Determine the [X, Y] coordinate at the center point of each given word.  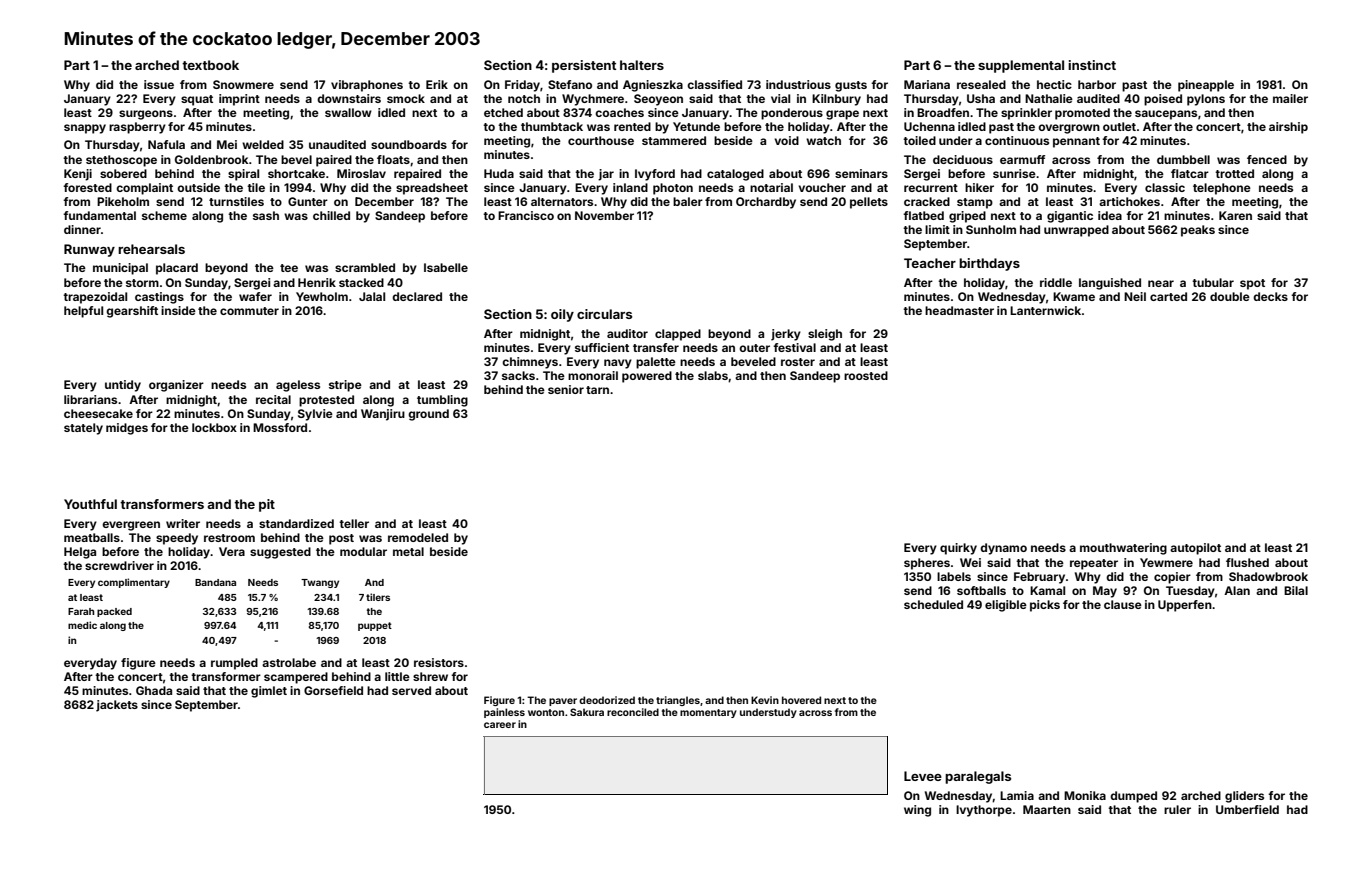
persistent [584, 66]
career [500, 725]
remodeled [418, 537]
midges [127, 429]
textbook [210, 65]
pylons [1206, 100]
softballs [981, 590]
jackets [117, 706]
